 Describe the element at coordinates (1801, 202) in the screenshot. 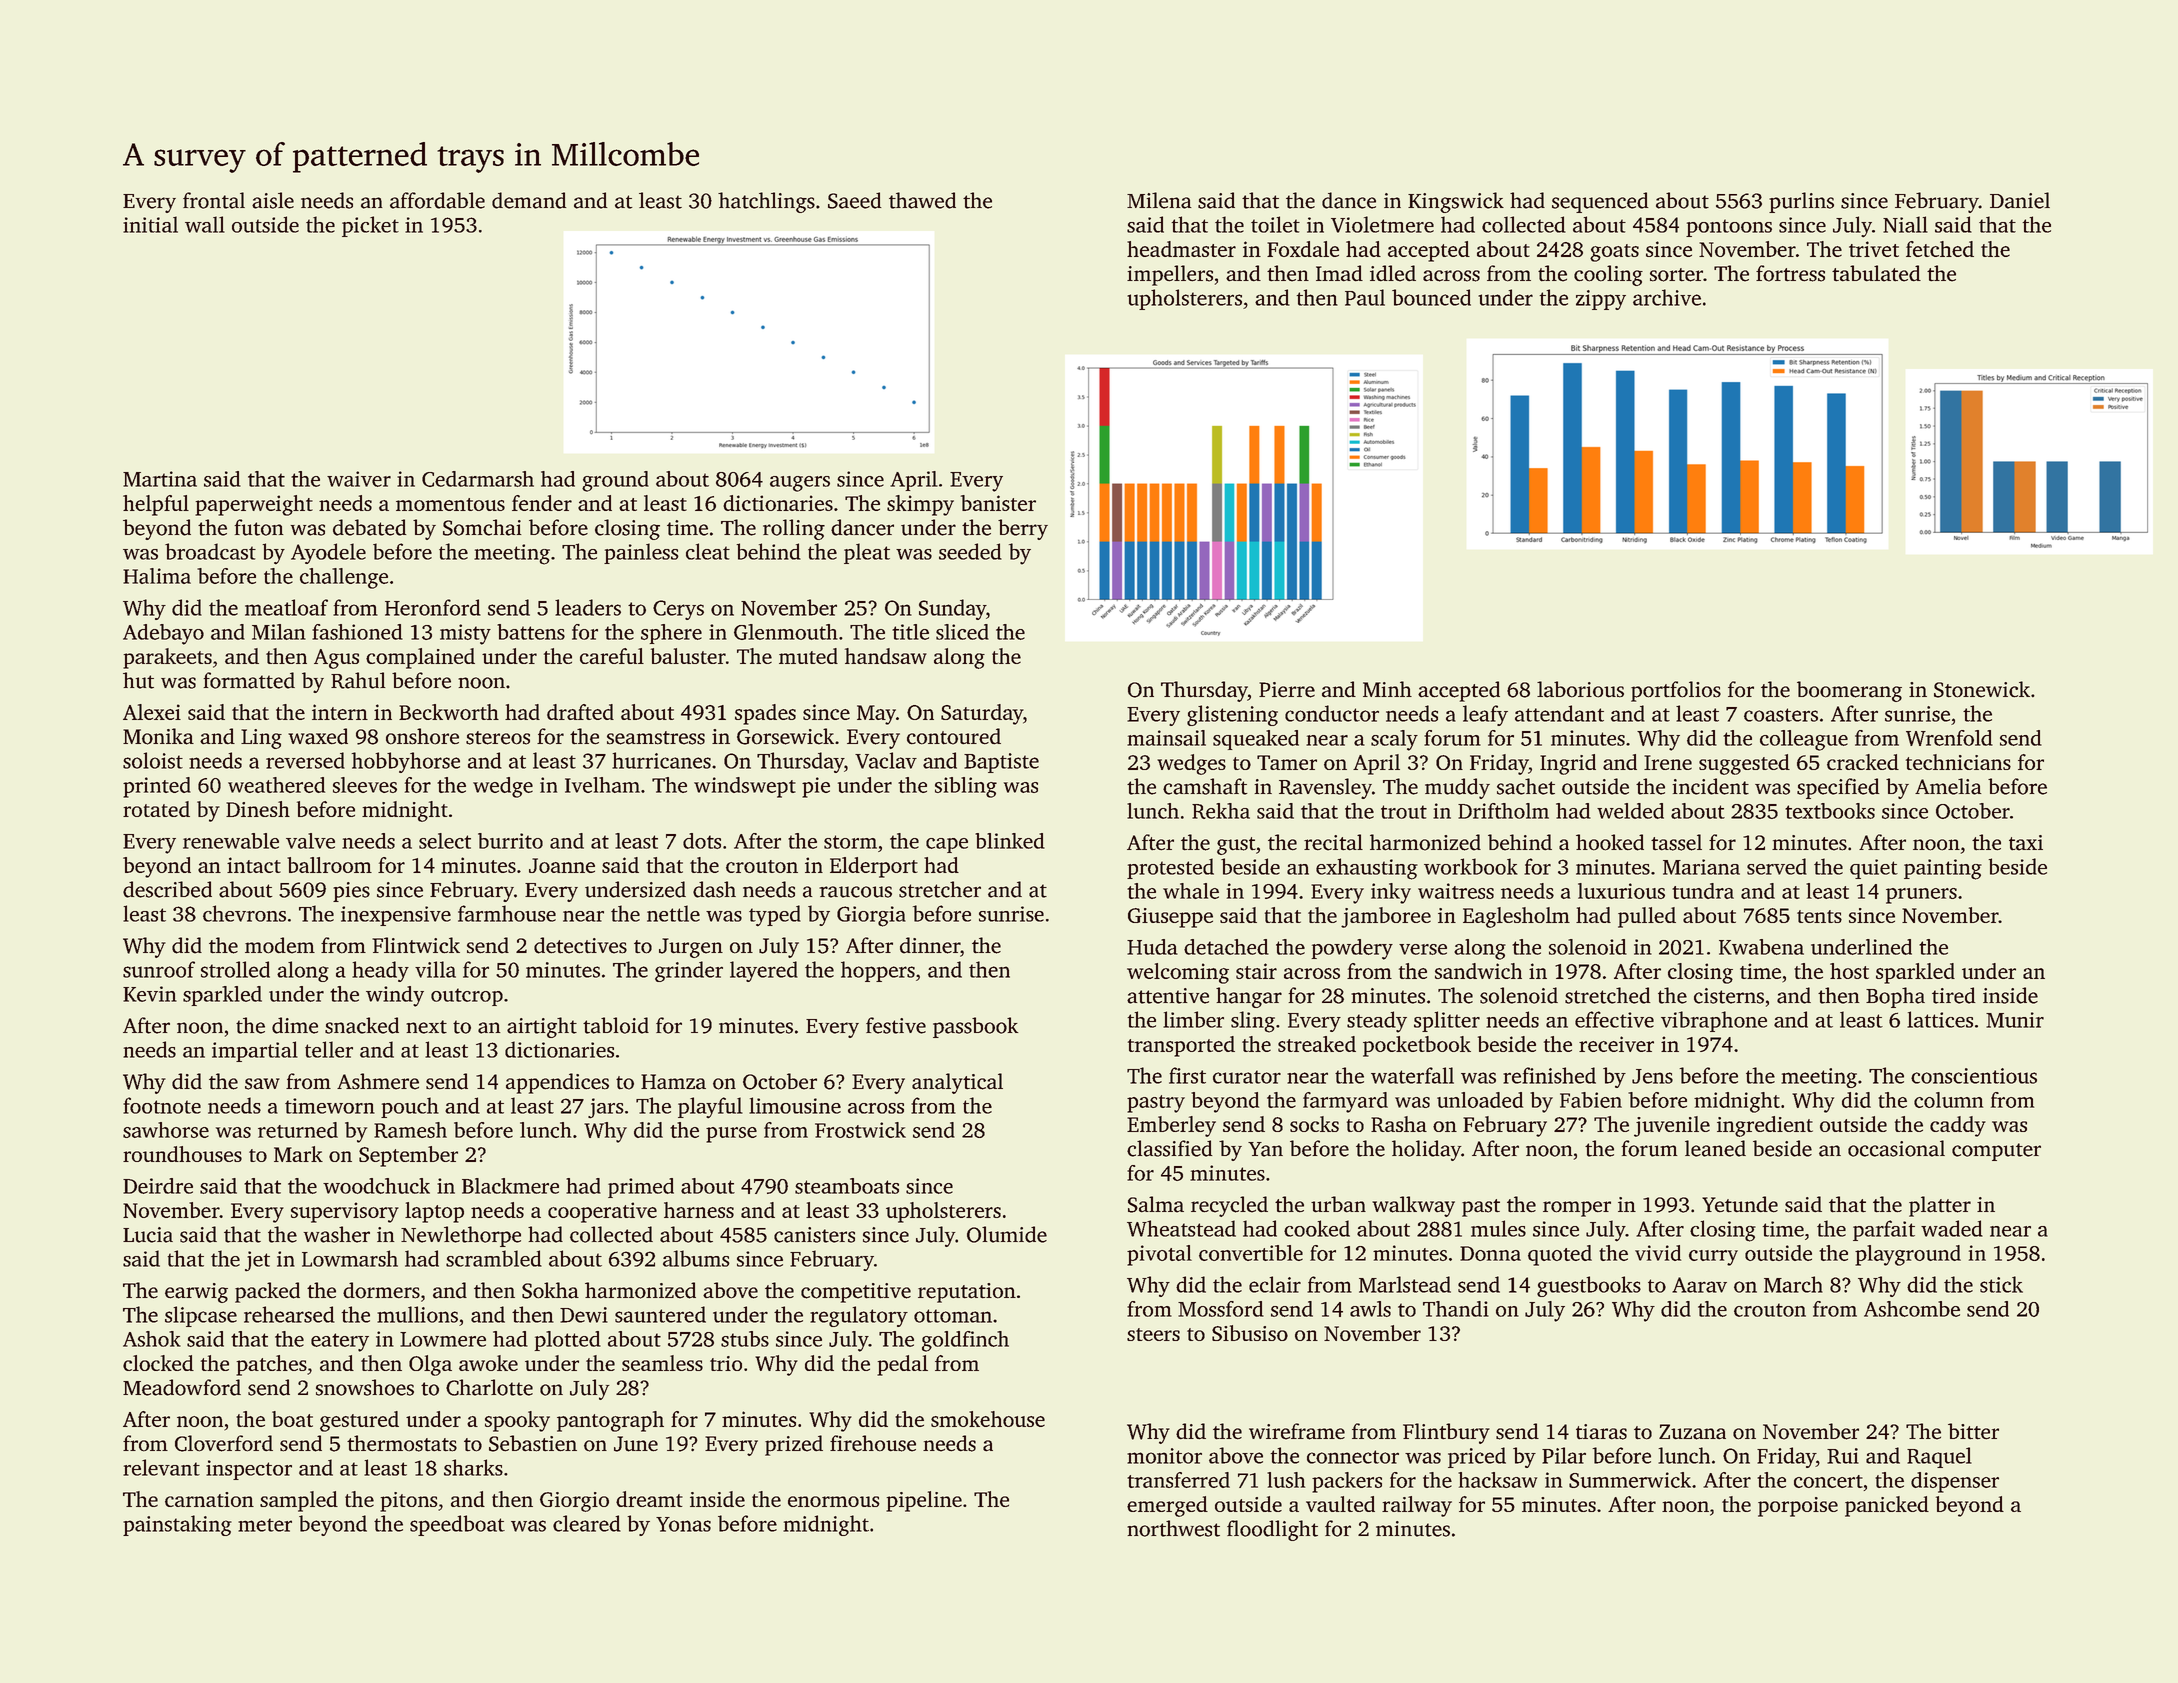

I see `purlins` at that location.
